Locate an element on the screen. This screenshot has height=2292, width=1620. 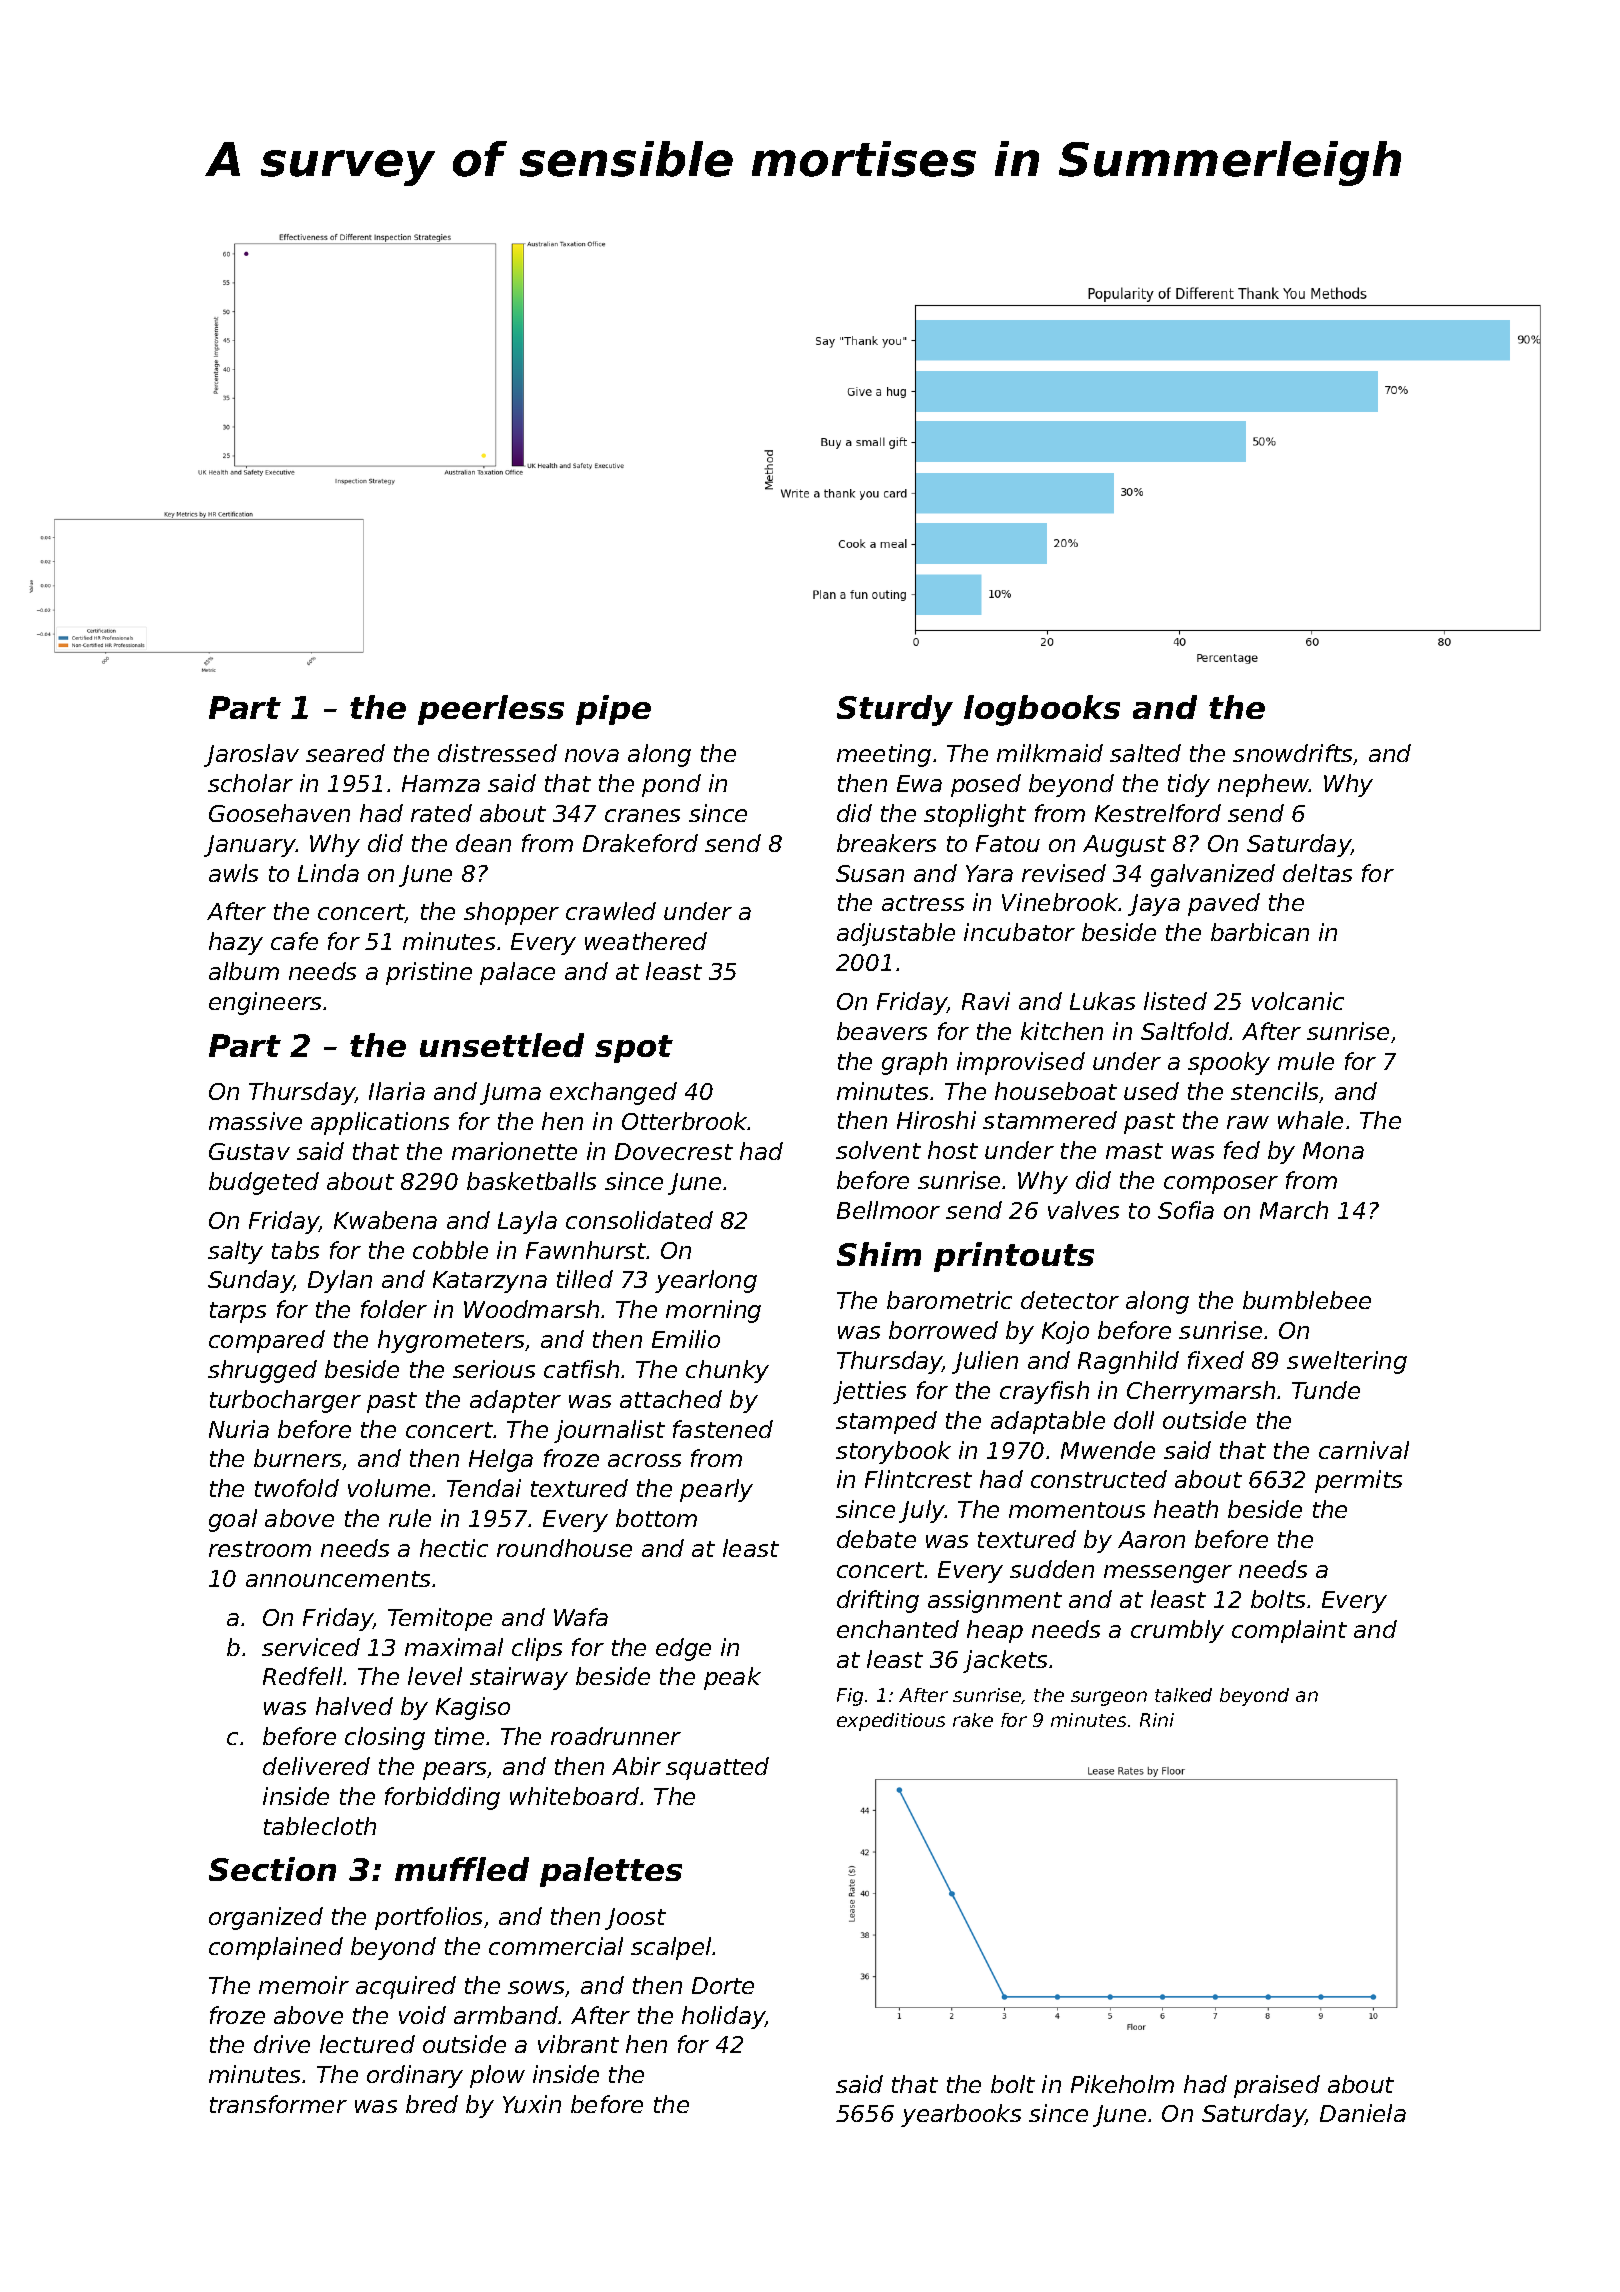
complaint is located at coordinates (1289, 1631).
